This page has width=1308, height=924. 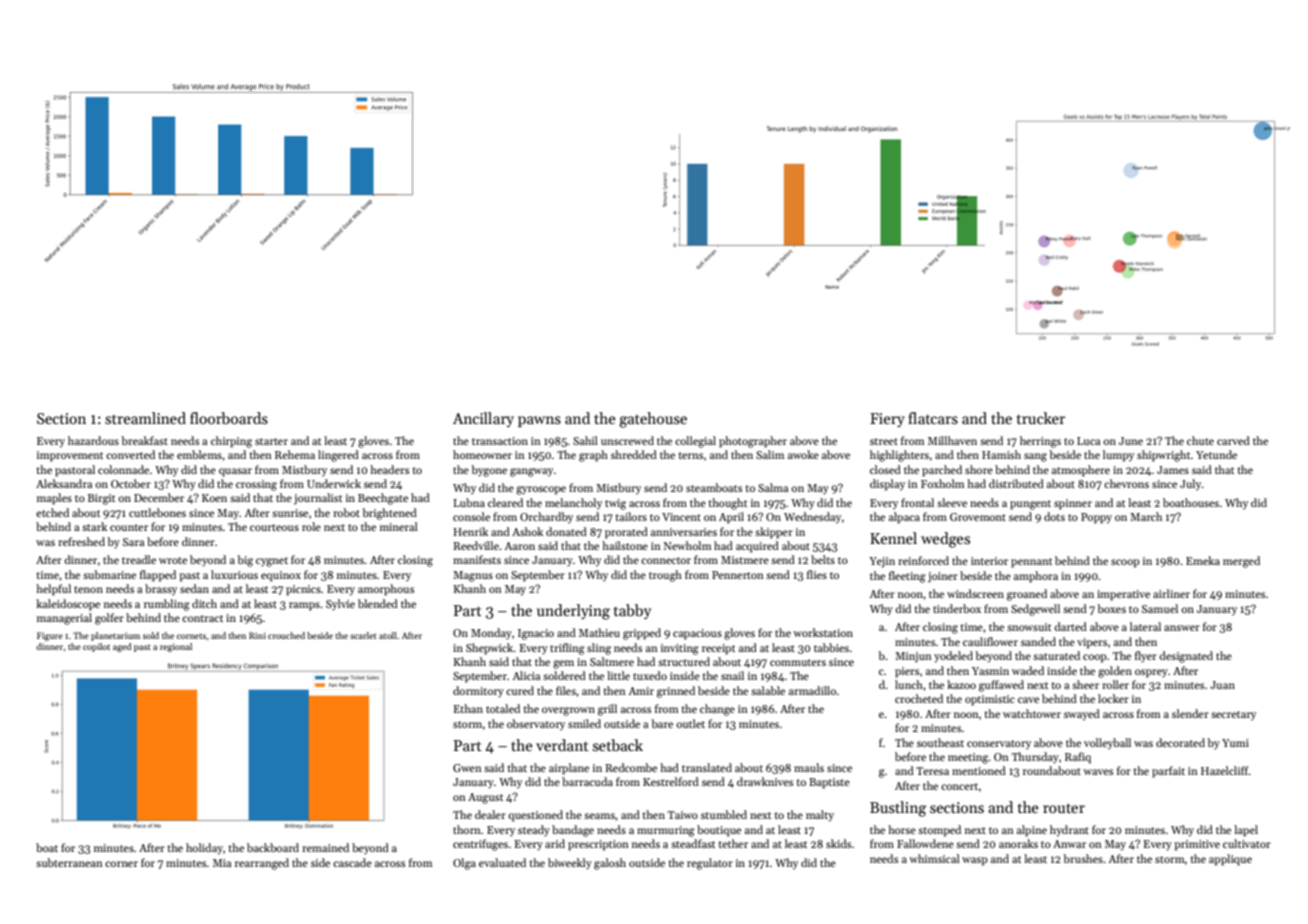 I want to click on subterranean, so click(x=69, y=862).
